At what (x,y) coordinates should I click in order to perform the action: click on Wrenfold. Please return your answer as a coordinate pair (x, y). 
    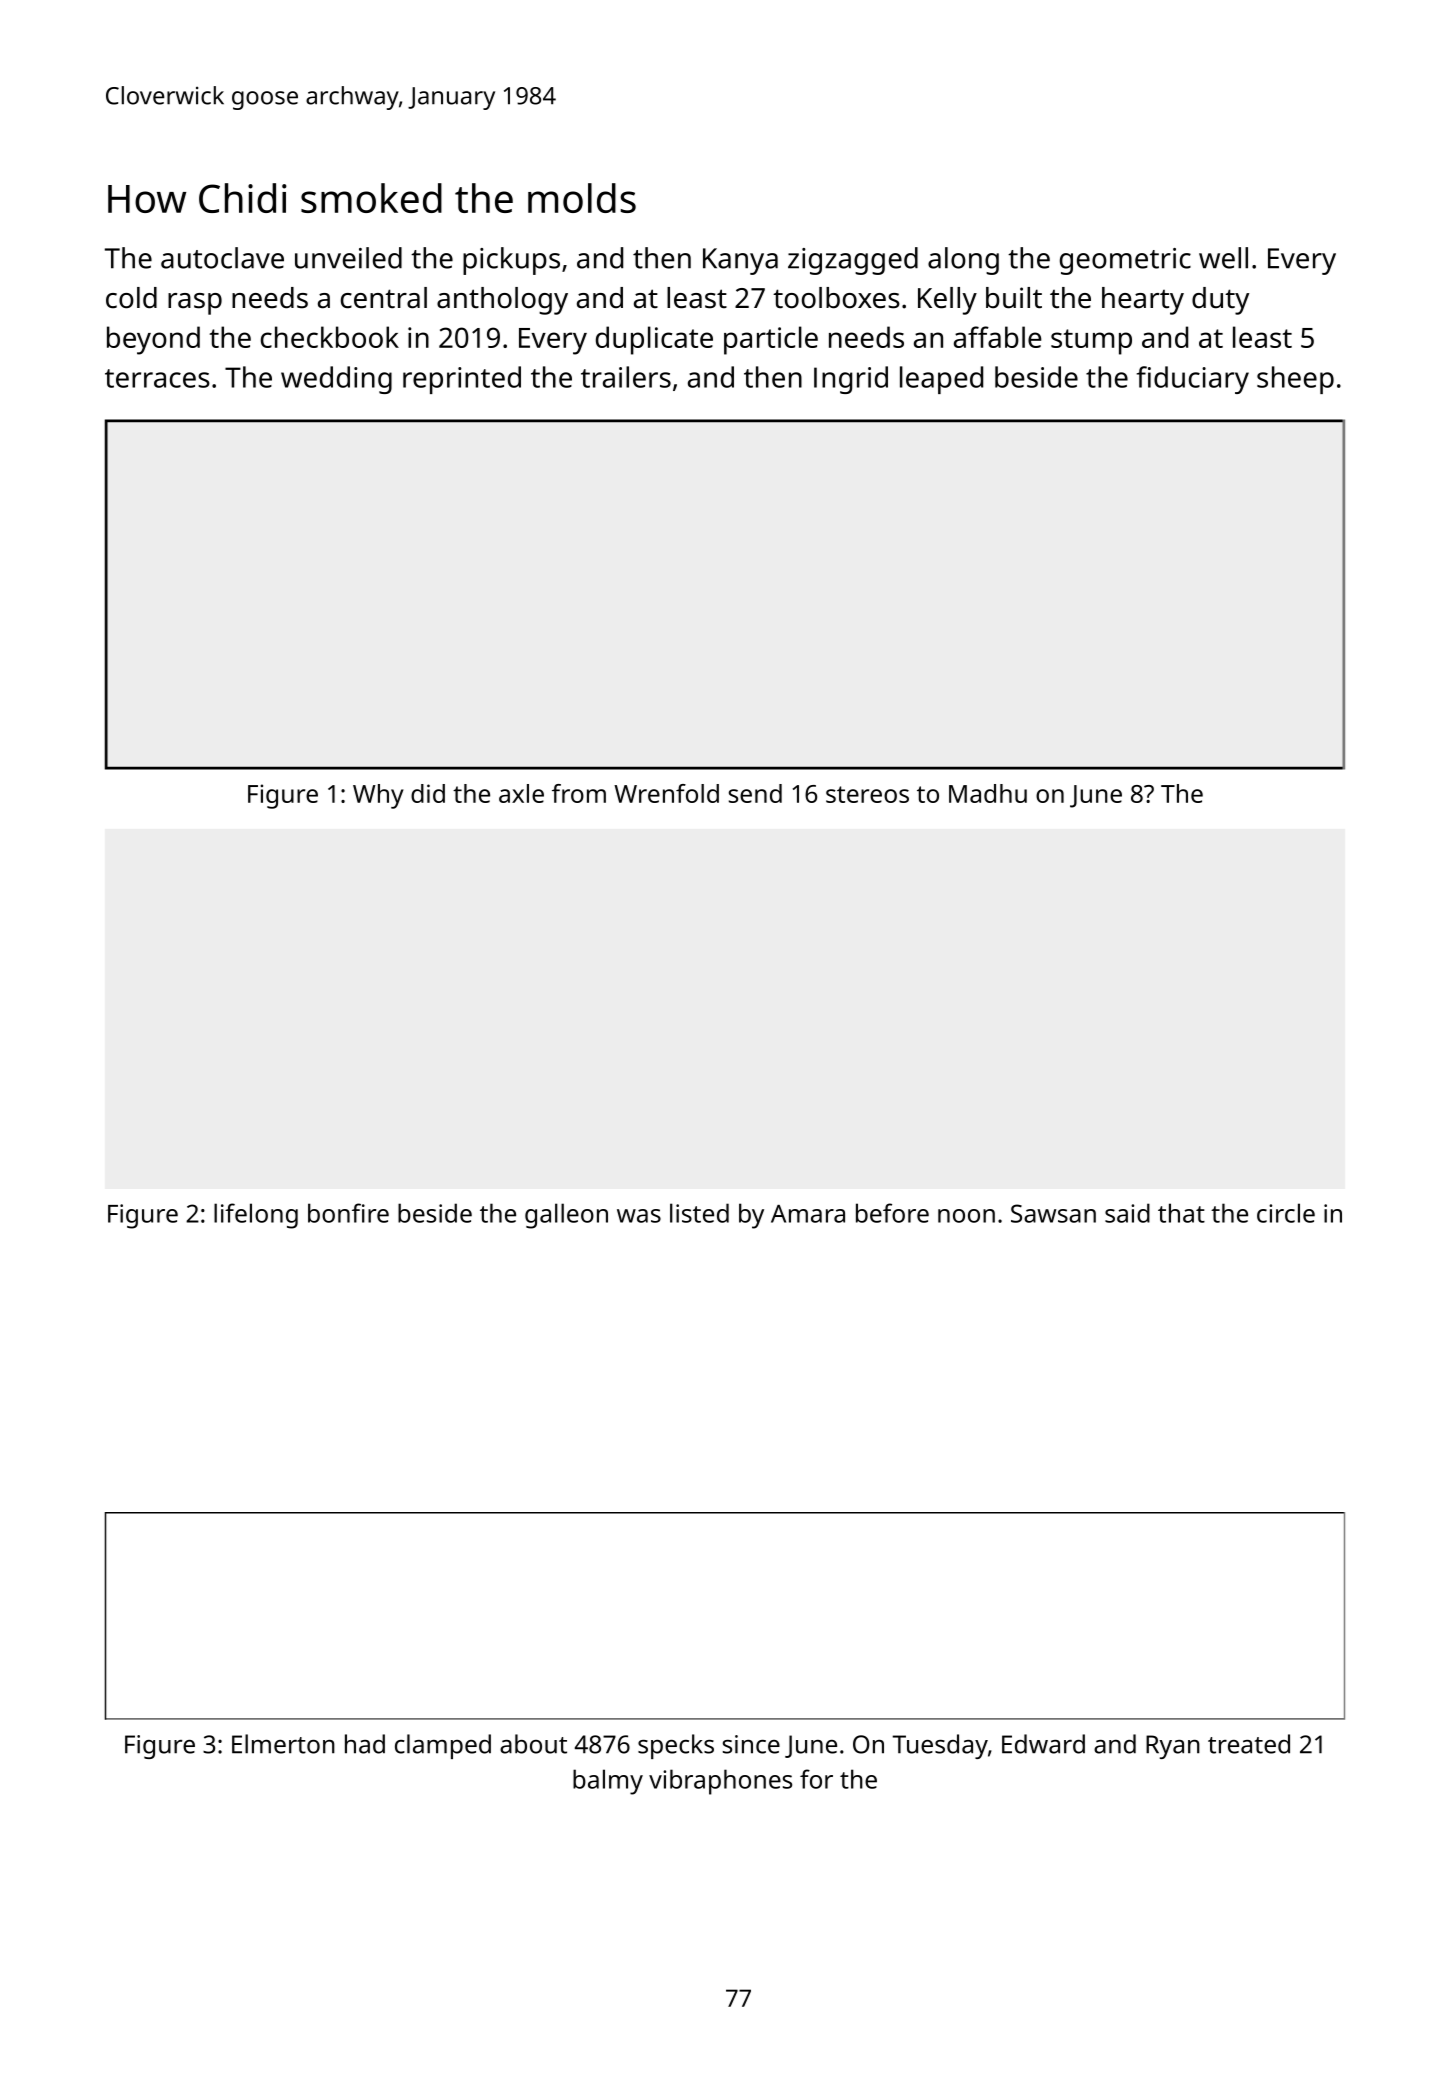
    Looking at the image, I should click on (666, 793).
